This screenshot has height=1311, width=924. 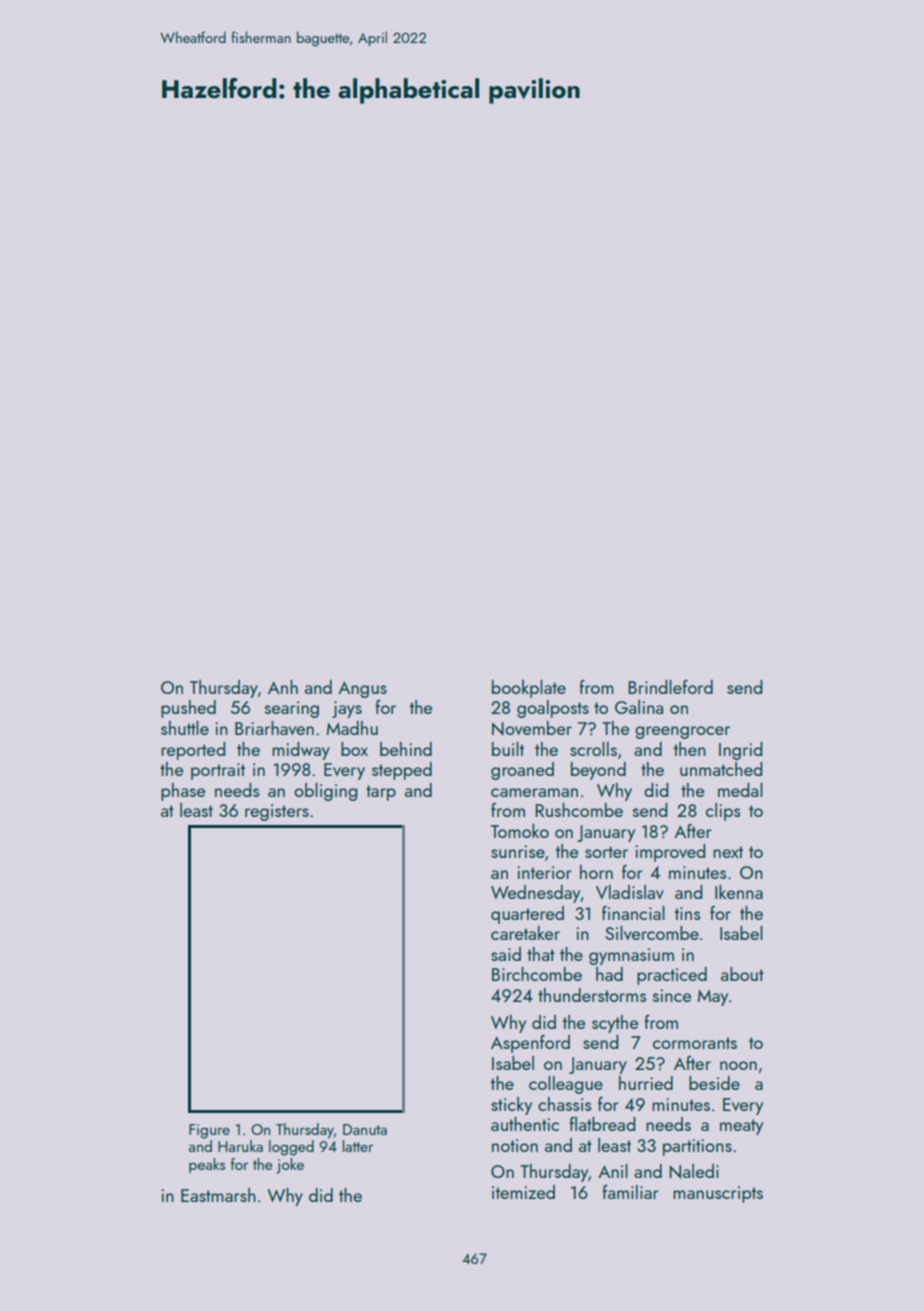 What do you see at coordinates (518, 851) in the screenshot?
I see `sunrise` at bounding box center [518, 851].
